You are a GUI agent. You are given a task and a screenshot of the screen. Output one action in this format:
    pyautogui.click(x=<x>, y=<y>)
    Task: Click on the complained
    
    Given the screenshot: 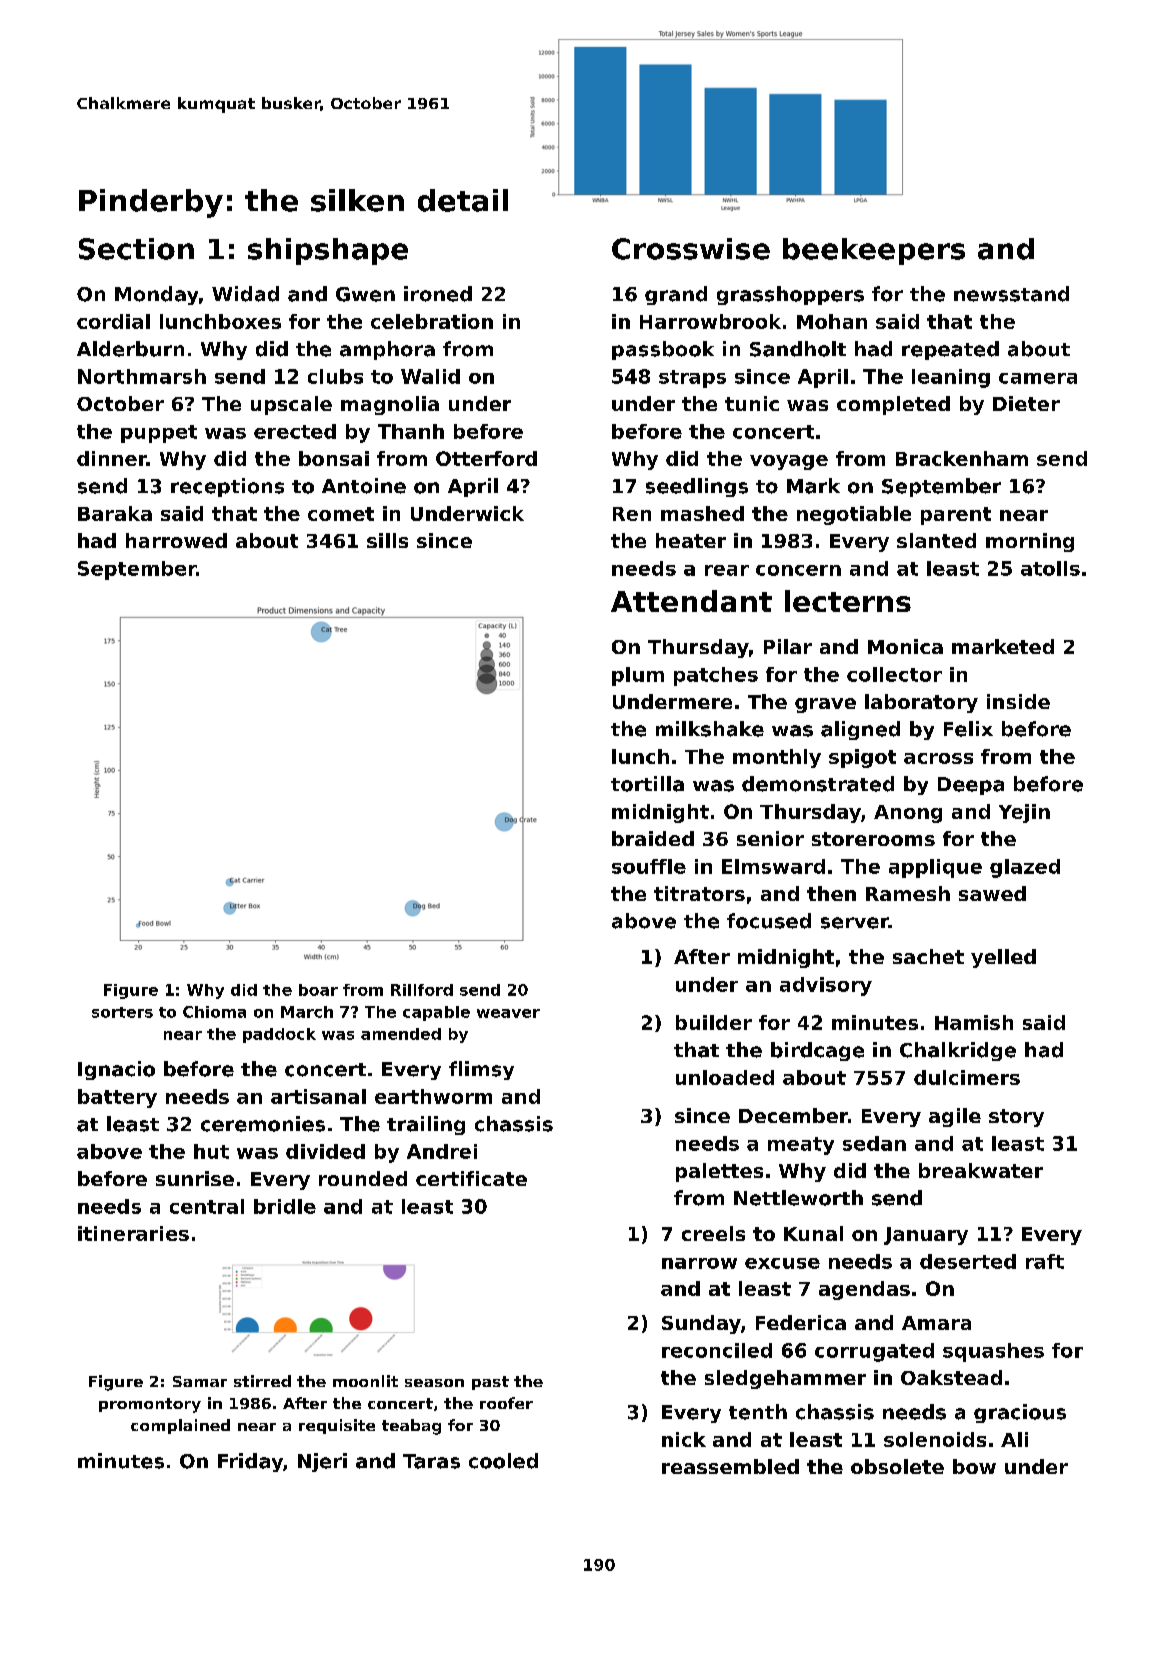 What is the action you would take?
    pyautogui.click(x=180, y=1426)
